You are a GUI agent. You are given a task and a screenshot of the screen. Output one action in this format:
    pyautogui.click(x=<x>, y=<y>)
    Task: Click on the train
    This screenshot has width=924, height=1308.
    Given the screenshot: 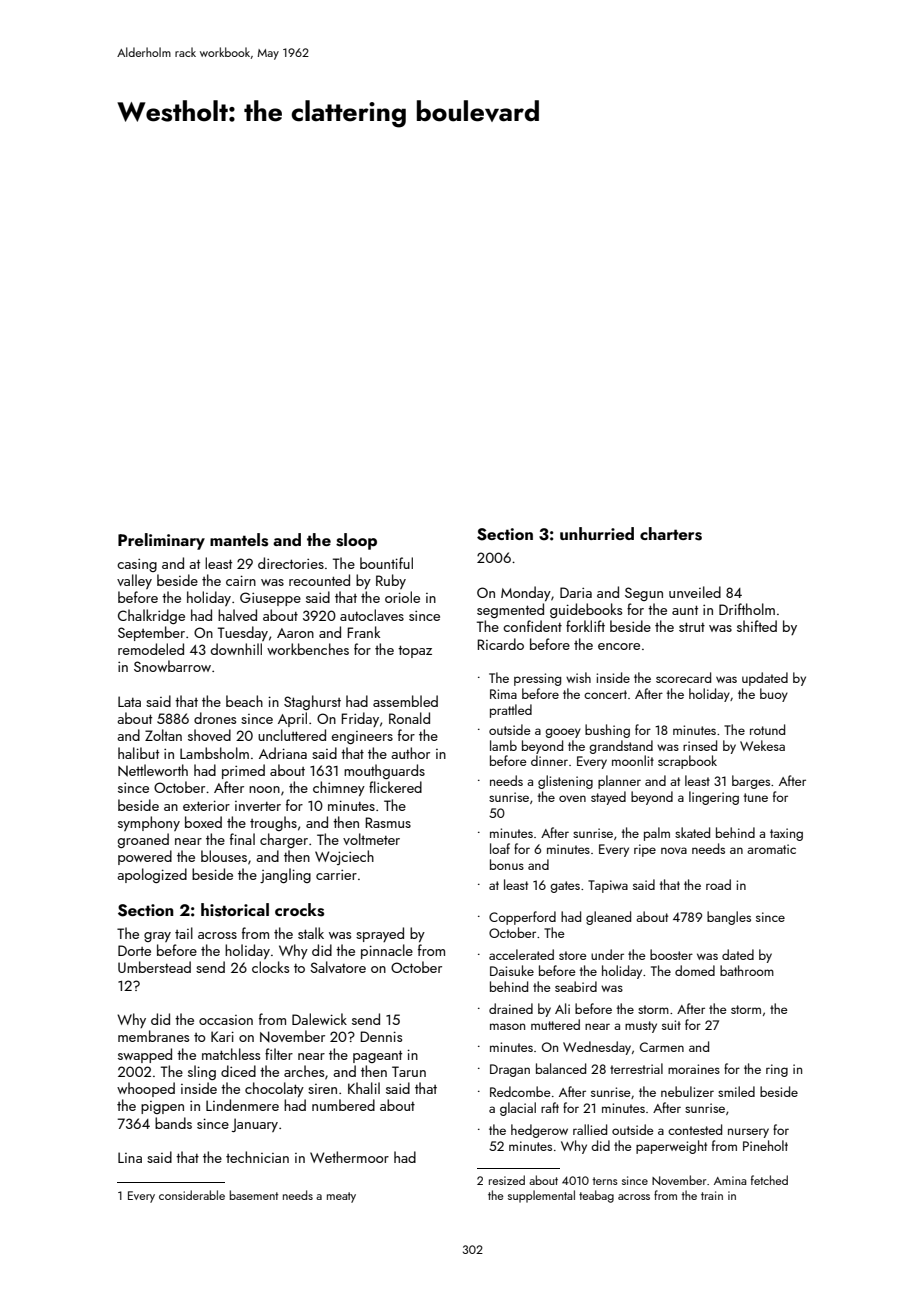 What is the action you would take?
    pyautogui.click(x=712, y=1195)
